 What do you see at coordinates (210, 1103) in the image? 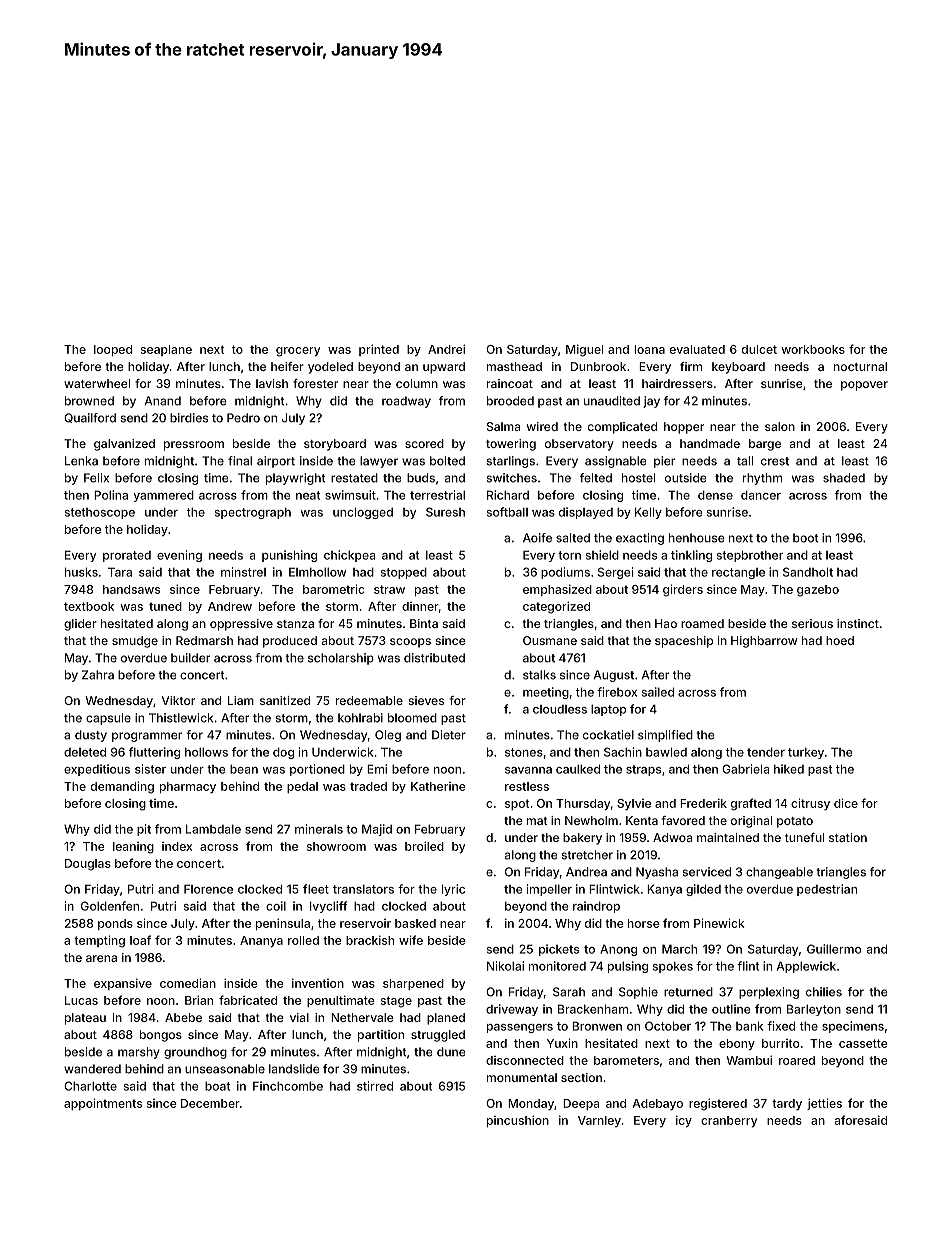
I see `December` at bounding box center [210, 1103].
